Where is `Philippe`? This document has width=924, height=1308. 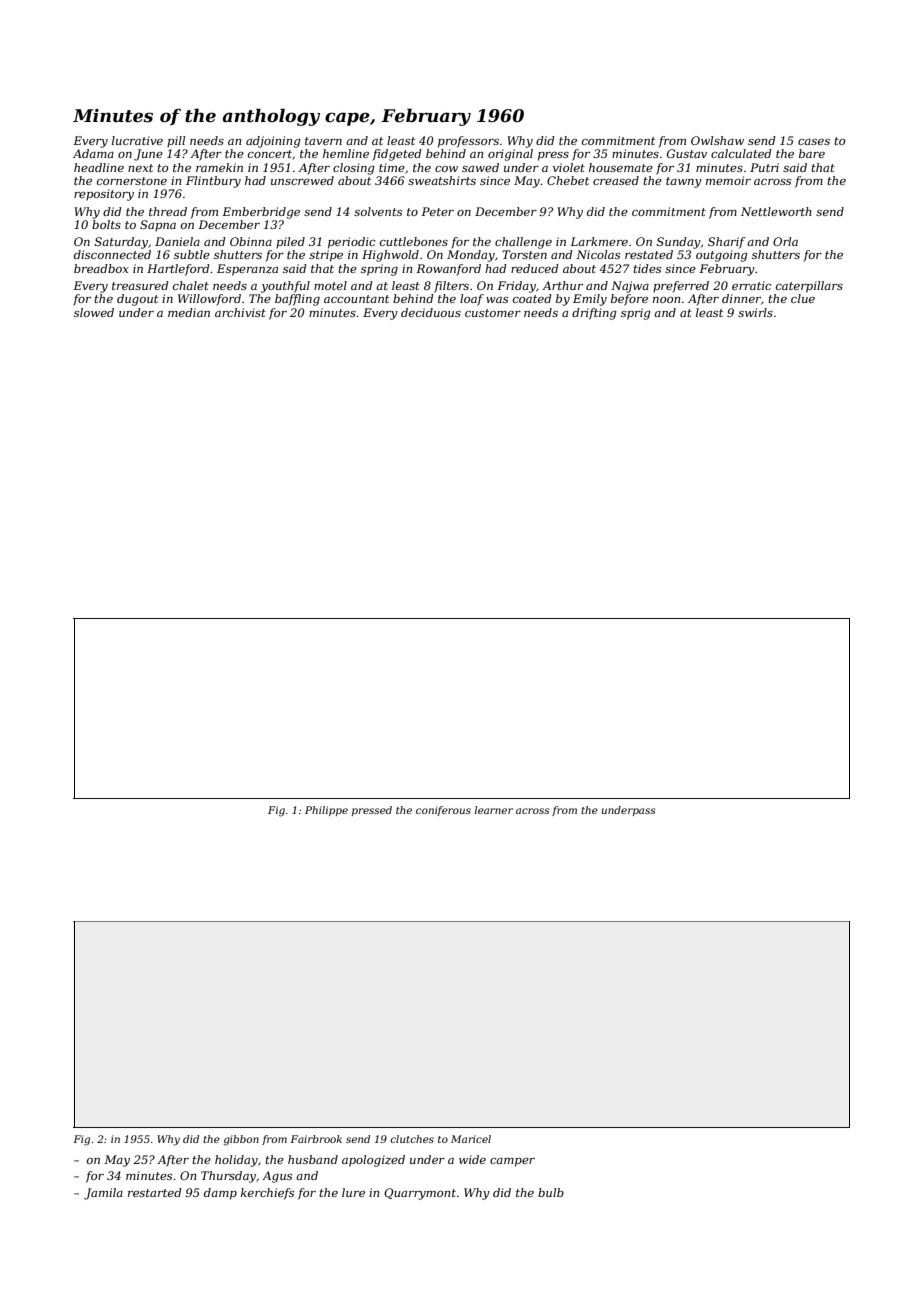 Philippe is located at coordinates (326, 811).
